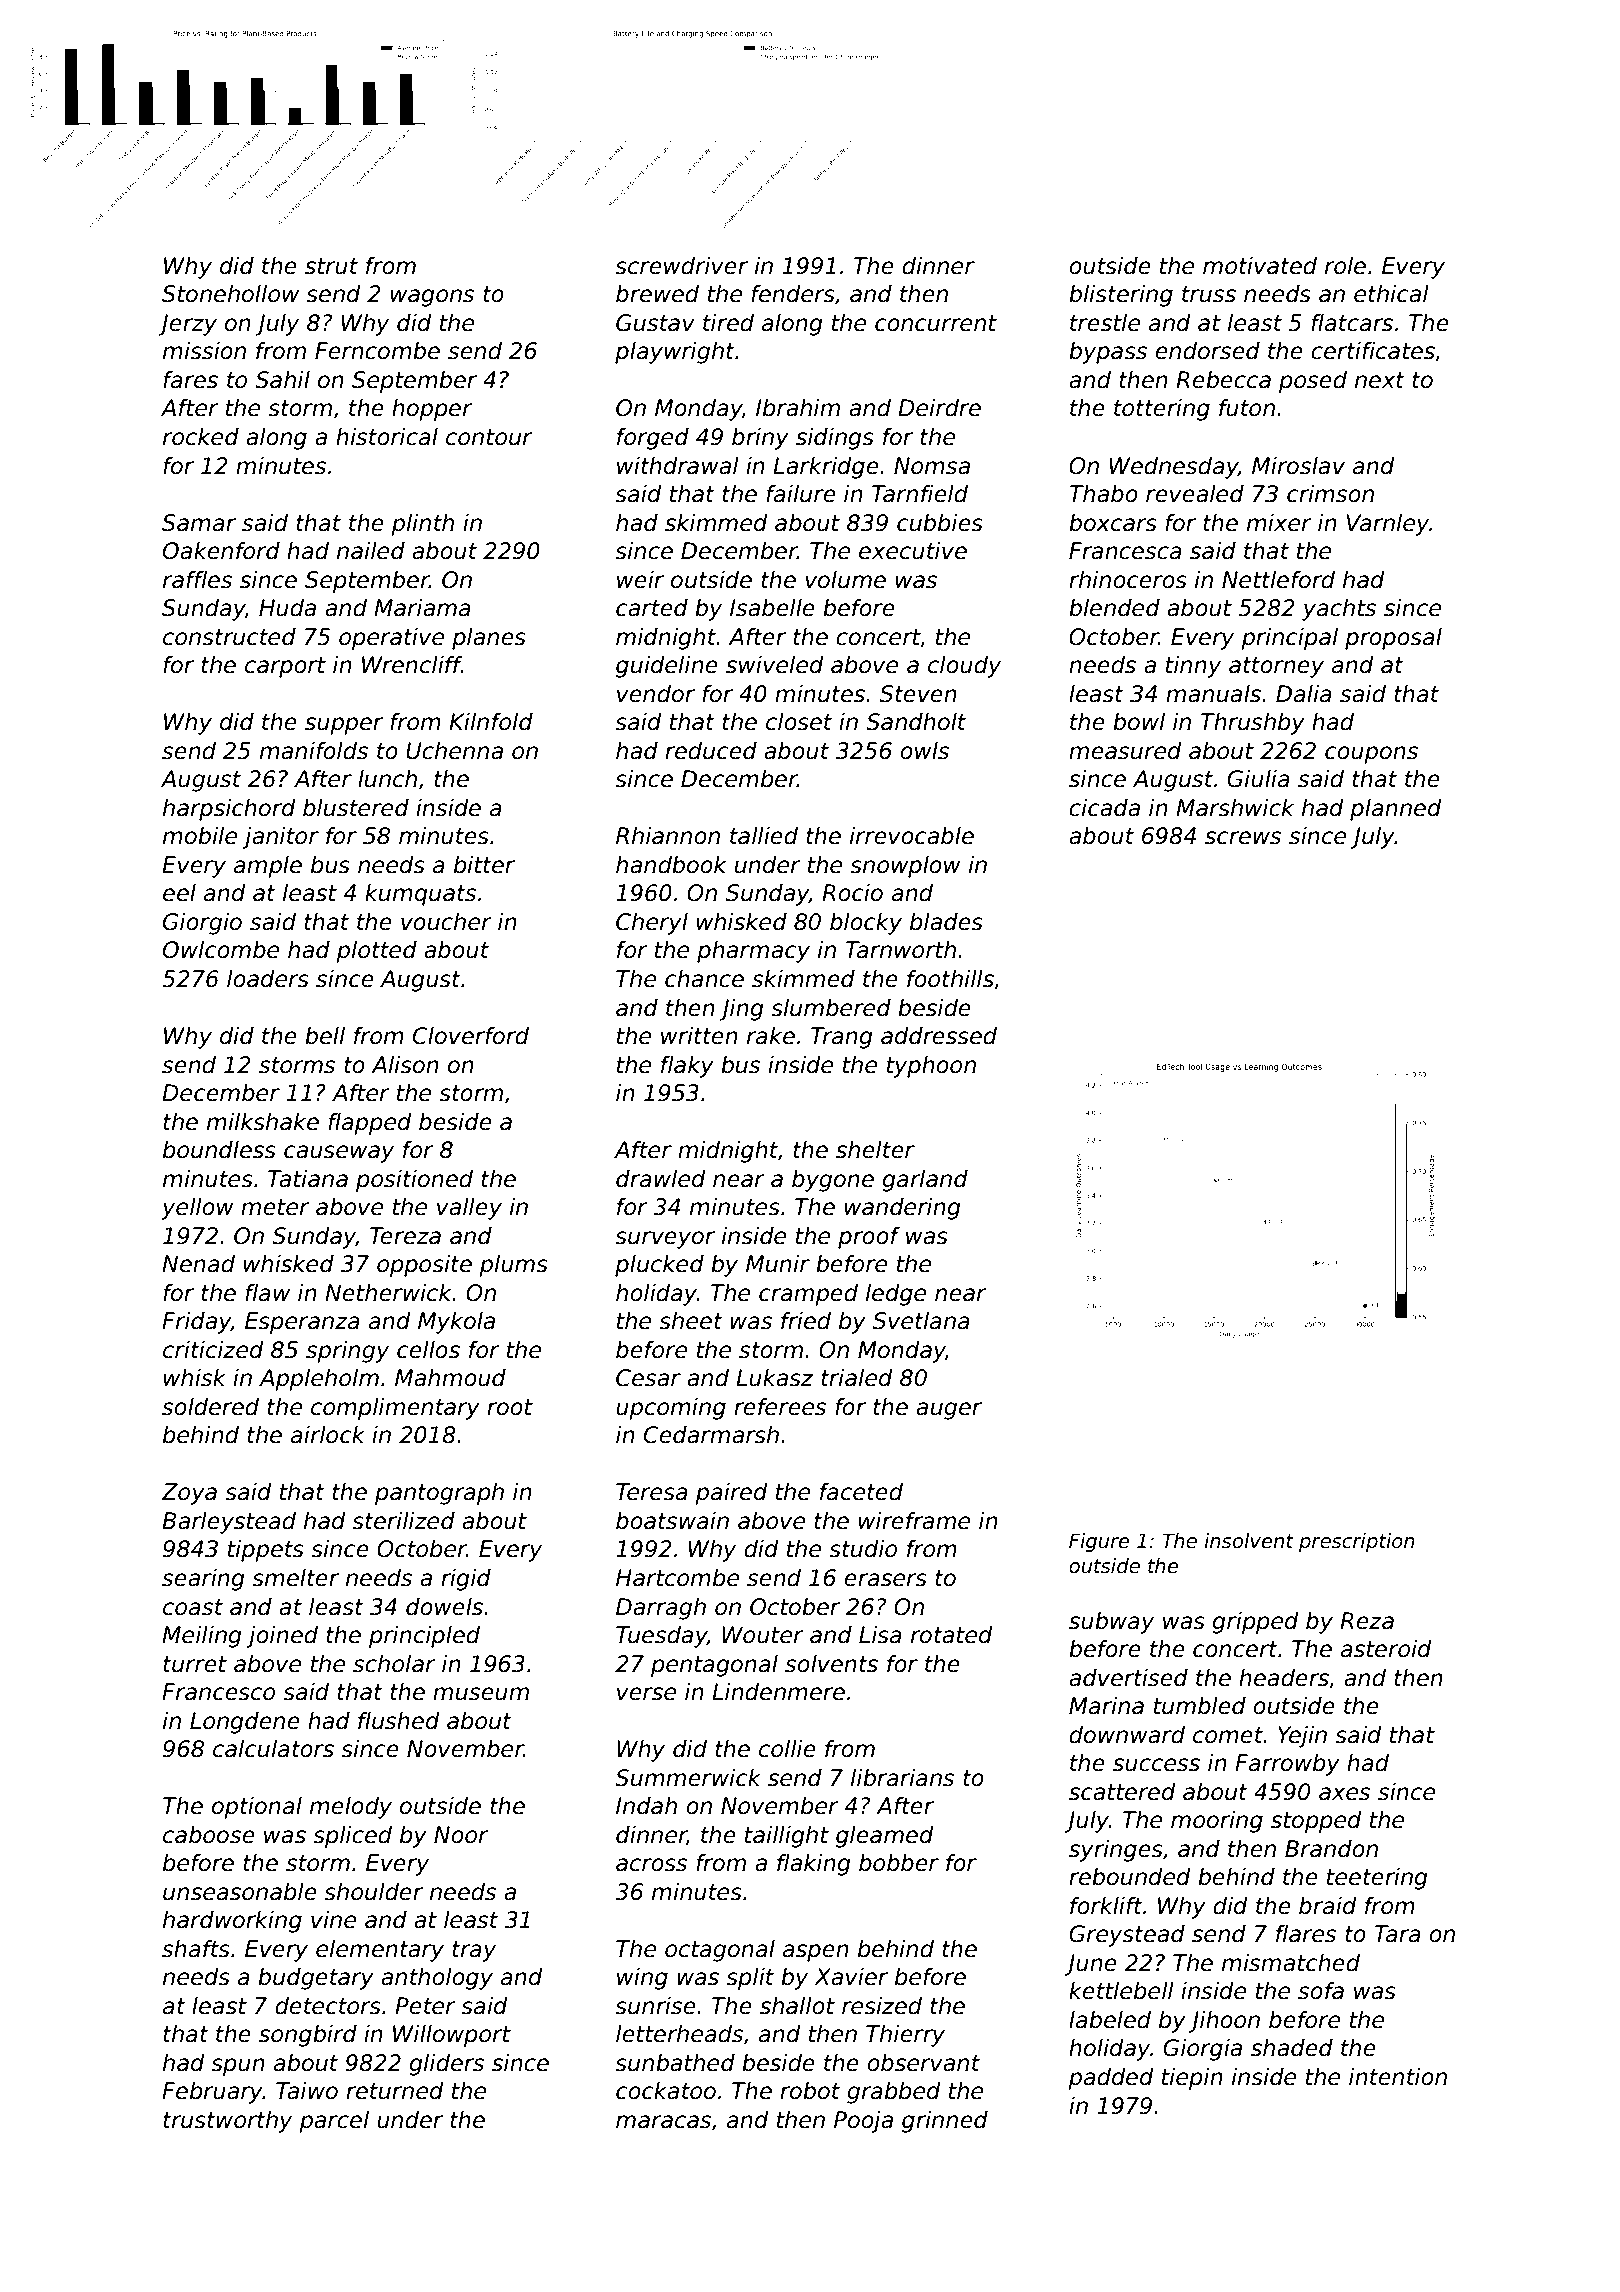 This document has width=1620, height=2292. What do you see at coordinates (1217, 1822) in the document?
I see `mooring` at bounding box center [1217, 1822].
